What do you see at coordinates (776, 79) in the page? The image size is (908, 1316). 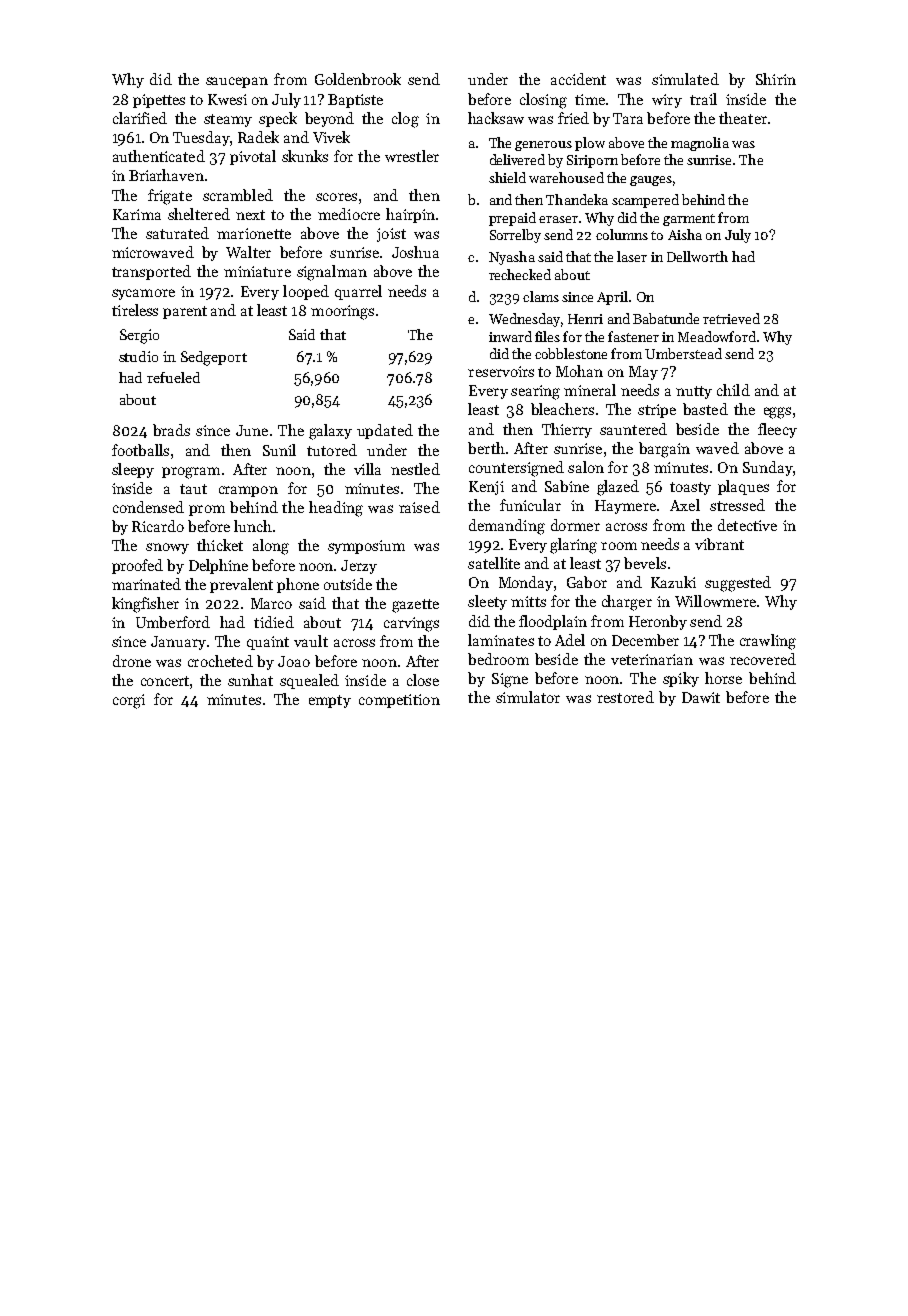 I see `Shirin` at bounding box center [776, 79].
